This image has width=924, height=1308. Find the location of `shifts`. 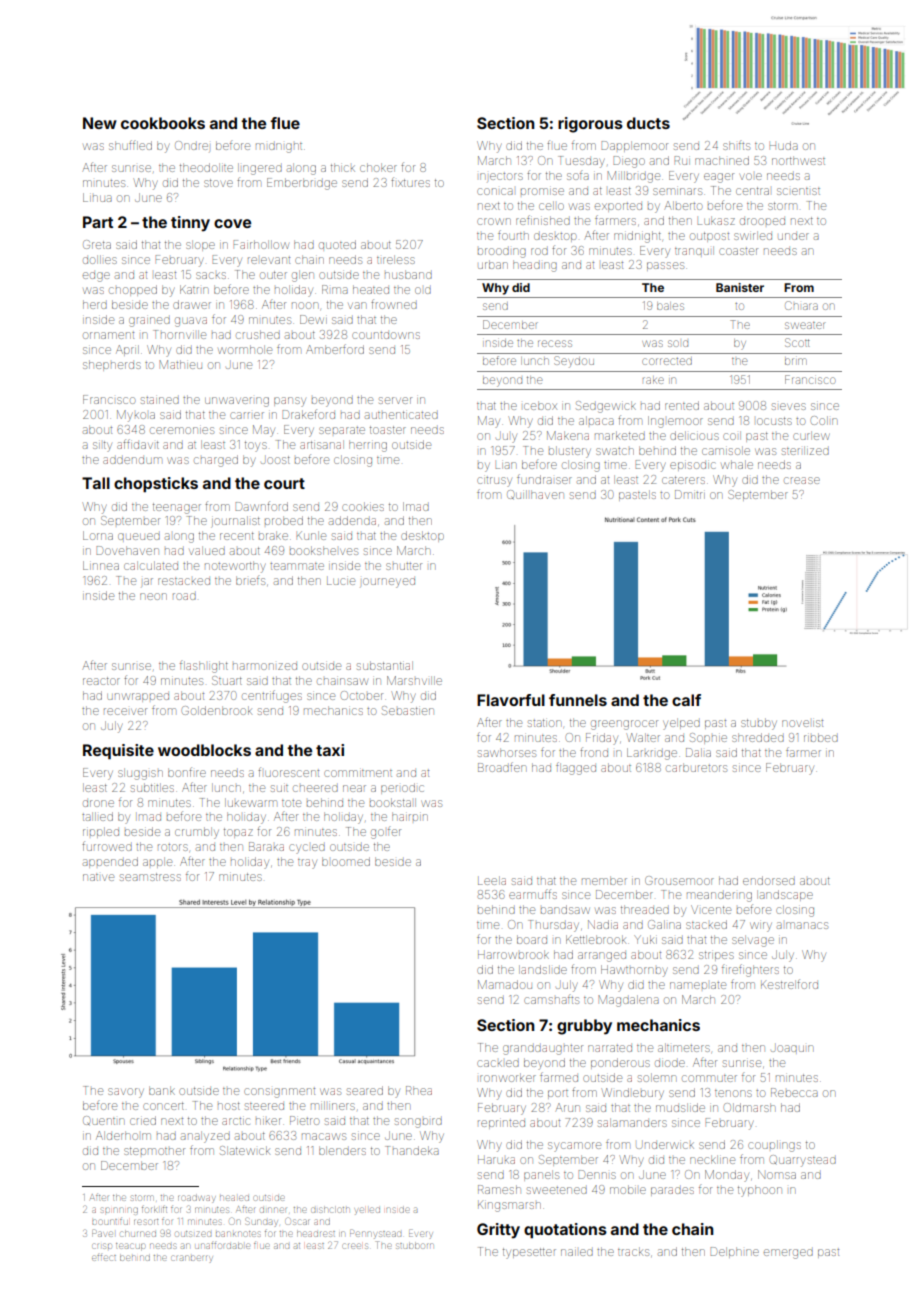

shifts is located at coordinates (736, 145).
